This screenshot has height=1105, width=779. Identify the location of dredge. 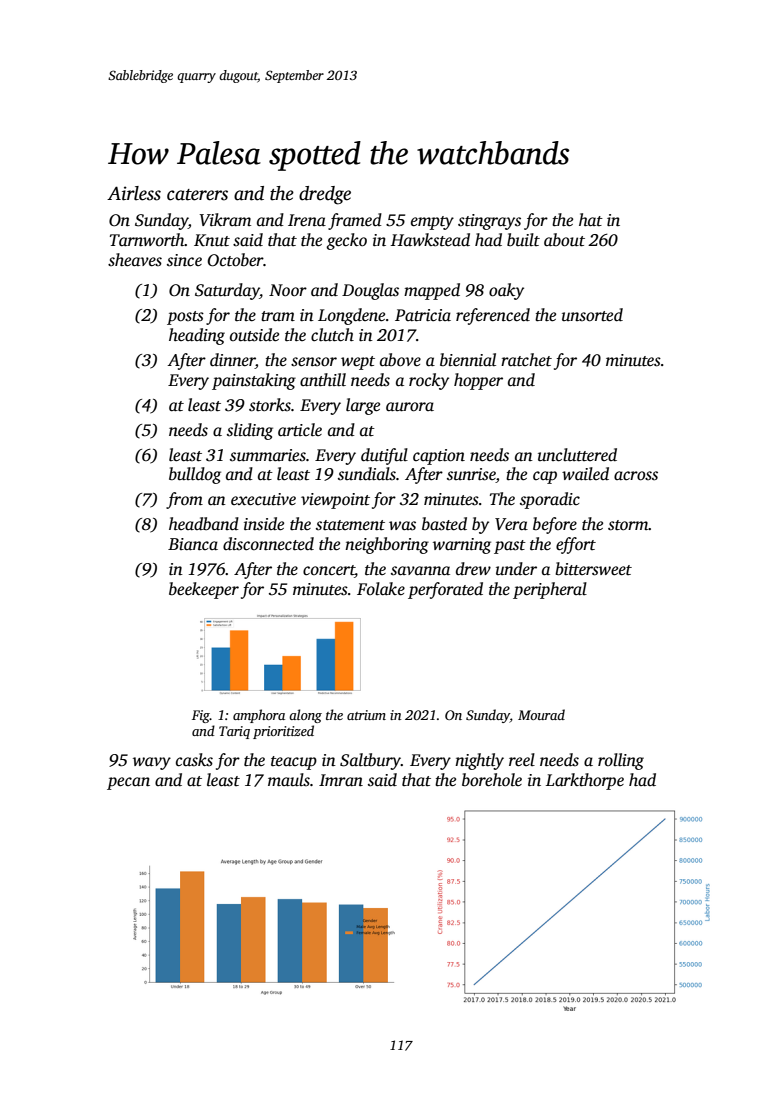
(325, 195).
